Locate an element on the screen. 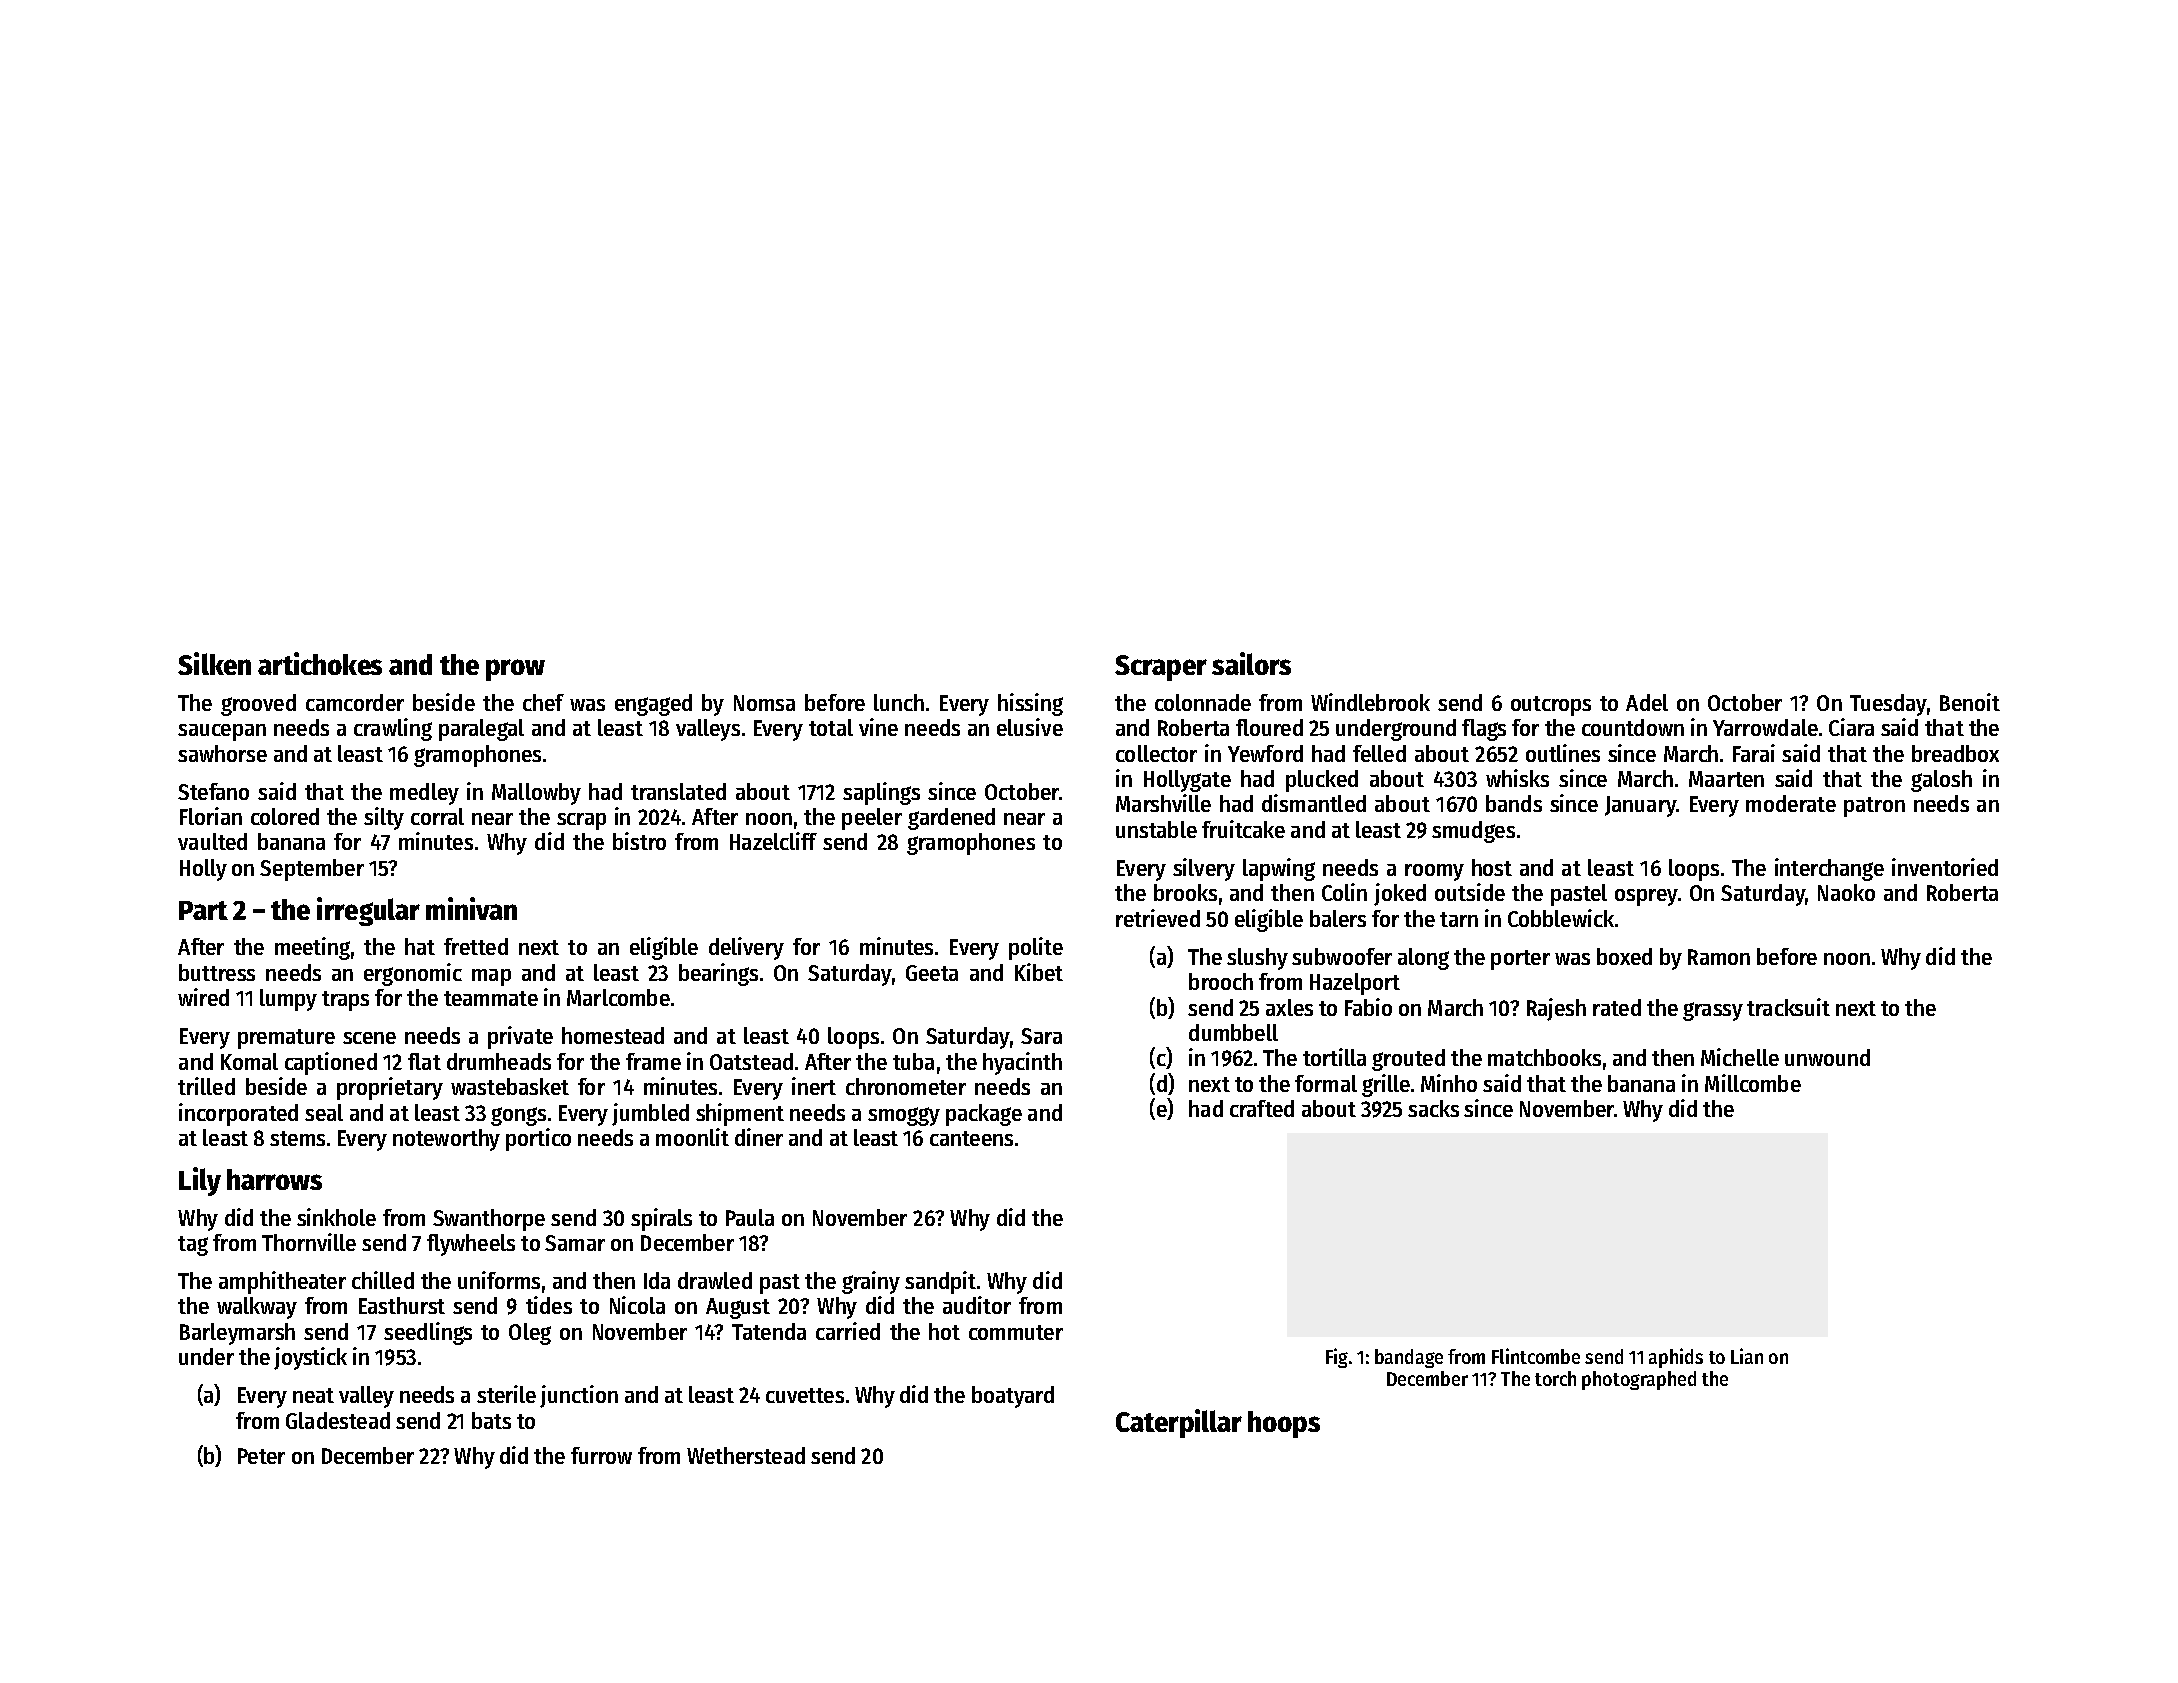 This screenshot has height=1683, width=2178. photographed is located at coordinates (1639, 1380).
